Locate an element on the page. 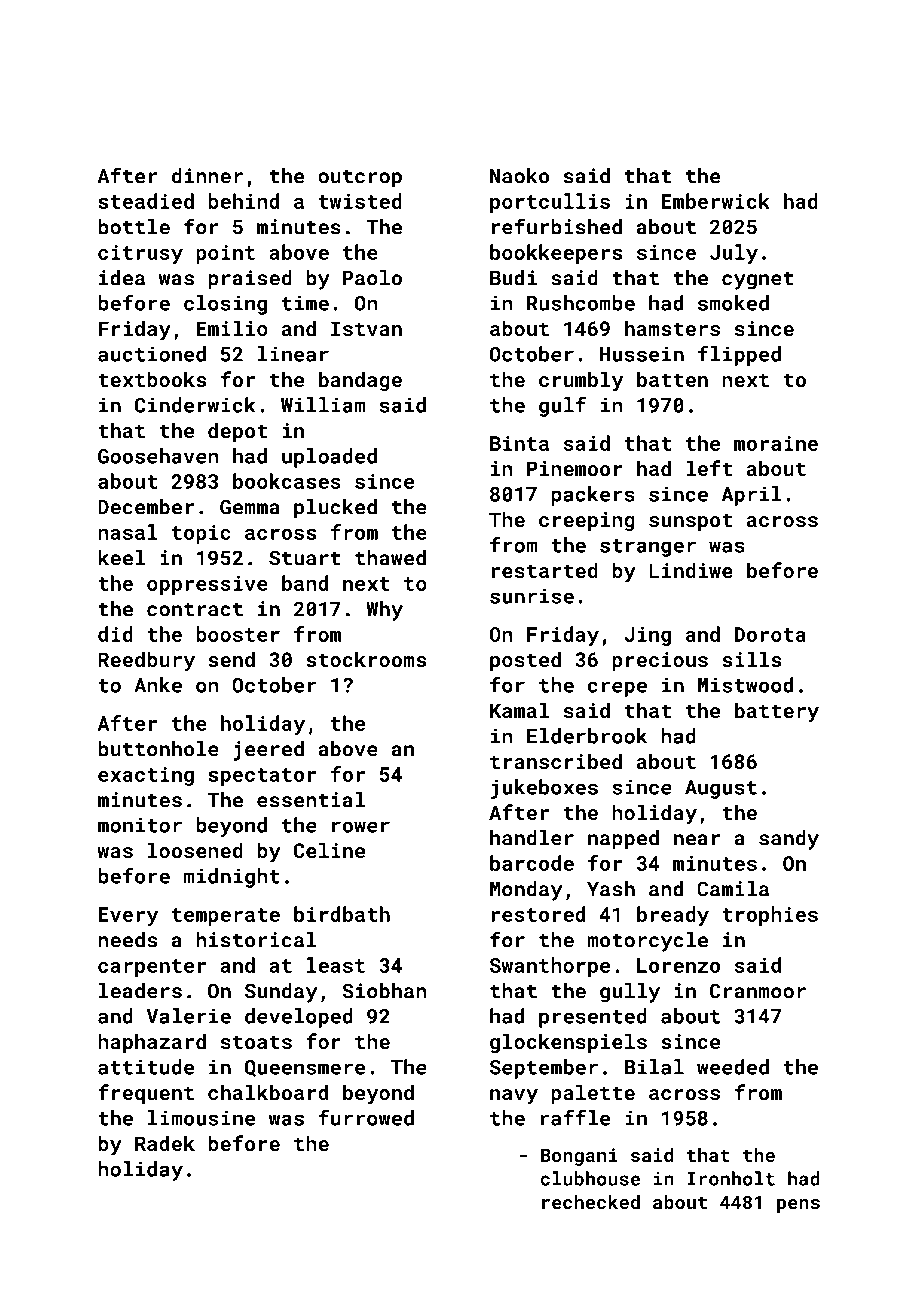 This image has width=924, height=1311. Emberwick is located at coordinates (715, 201).
